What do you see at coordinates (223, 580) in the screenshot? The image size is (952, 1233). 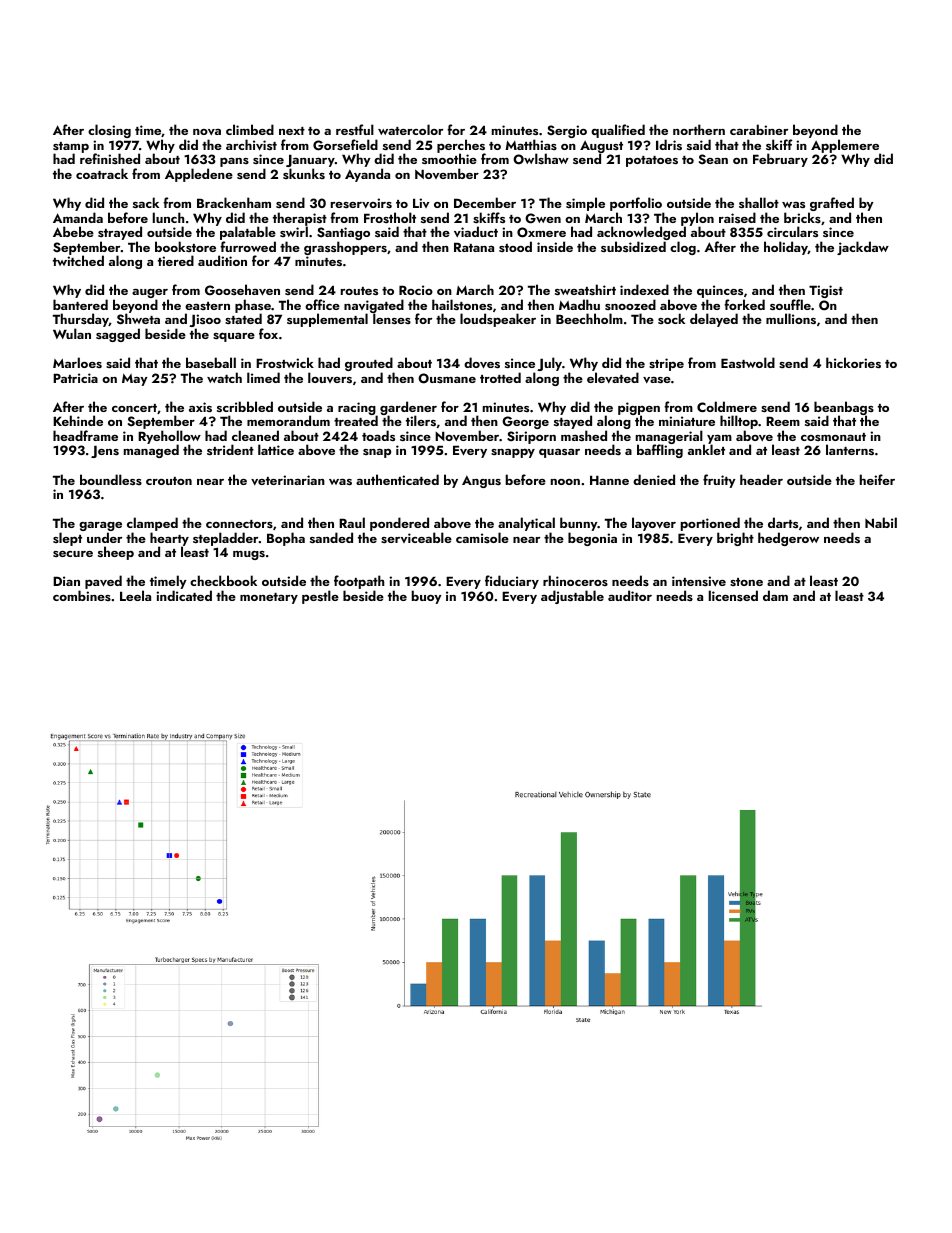 I see `checkbook` at bounding box center [223, 580].
